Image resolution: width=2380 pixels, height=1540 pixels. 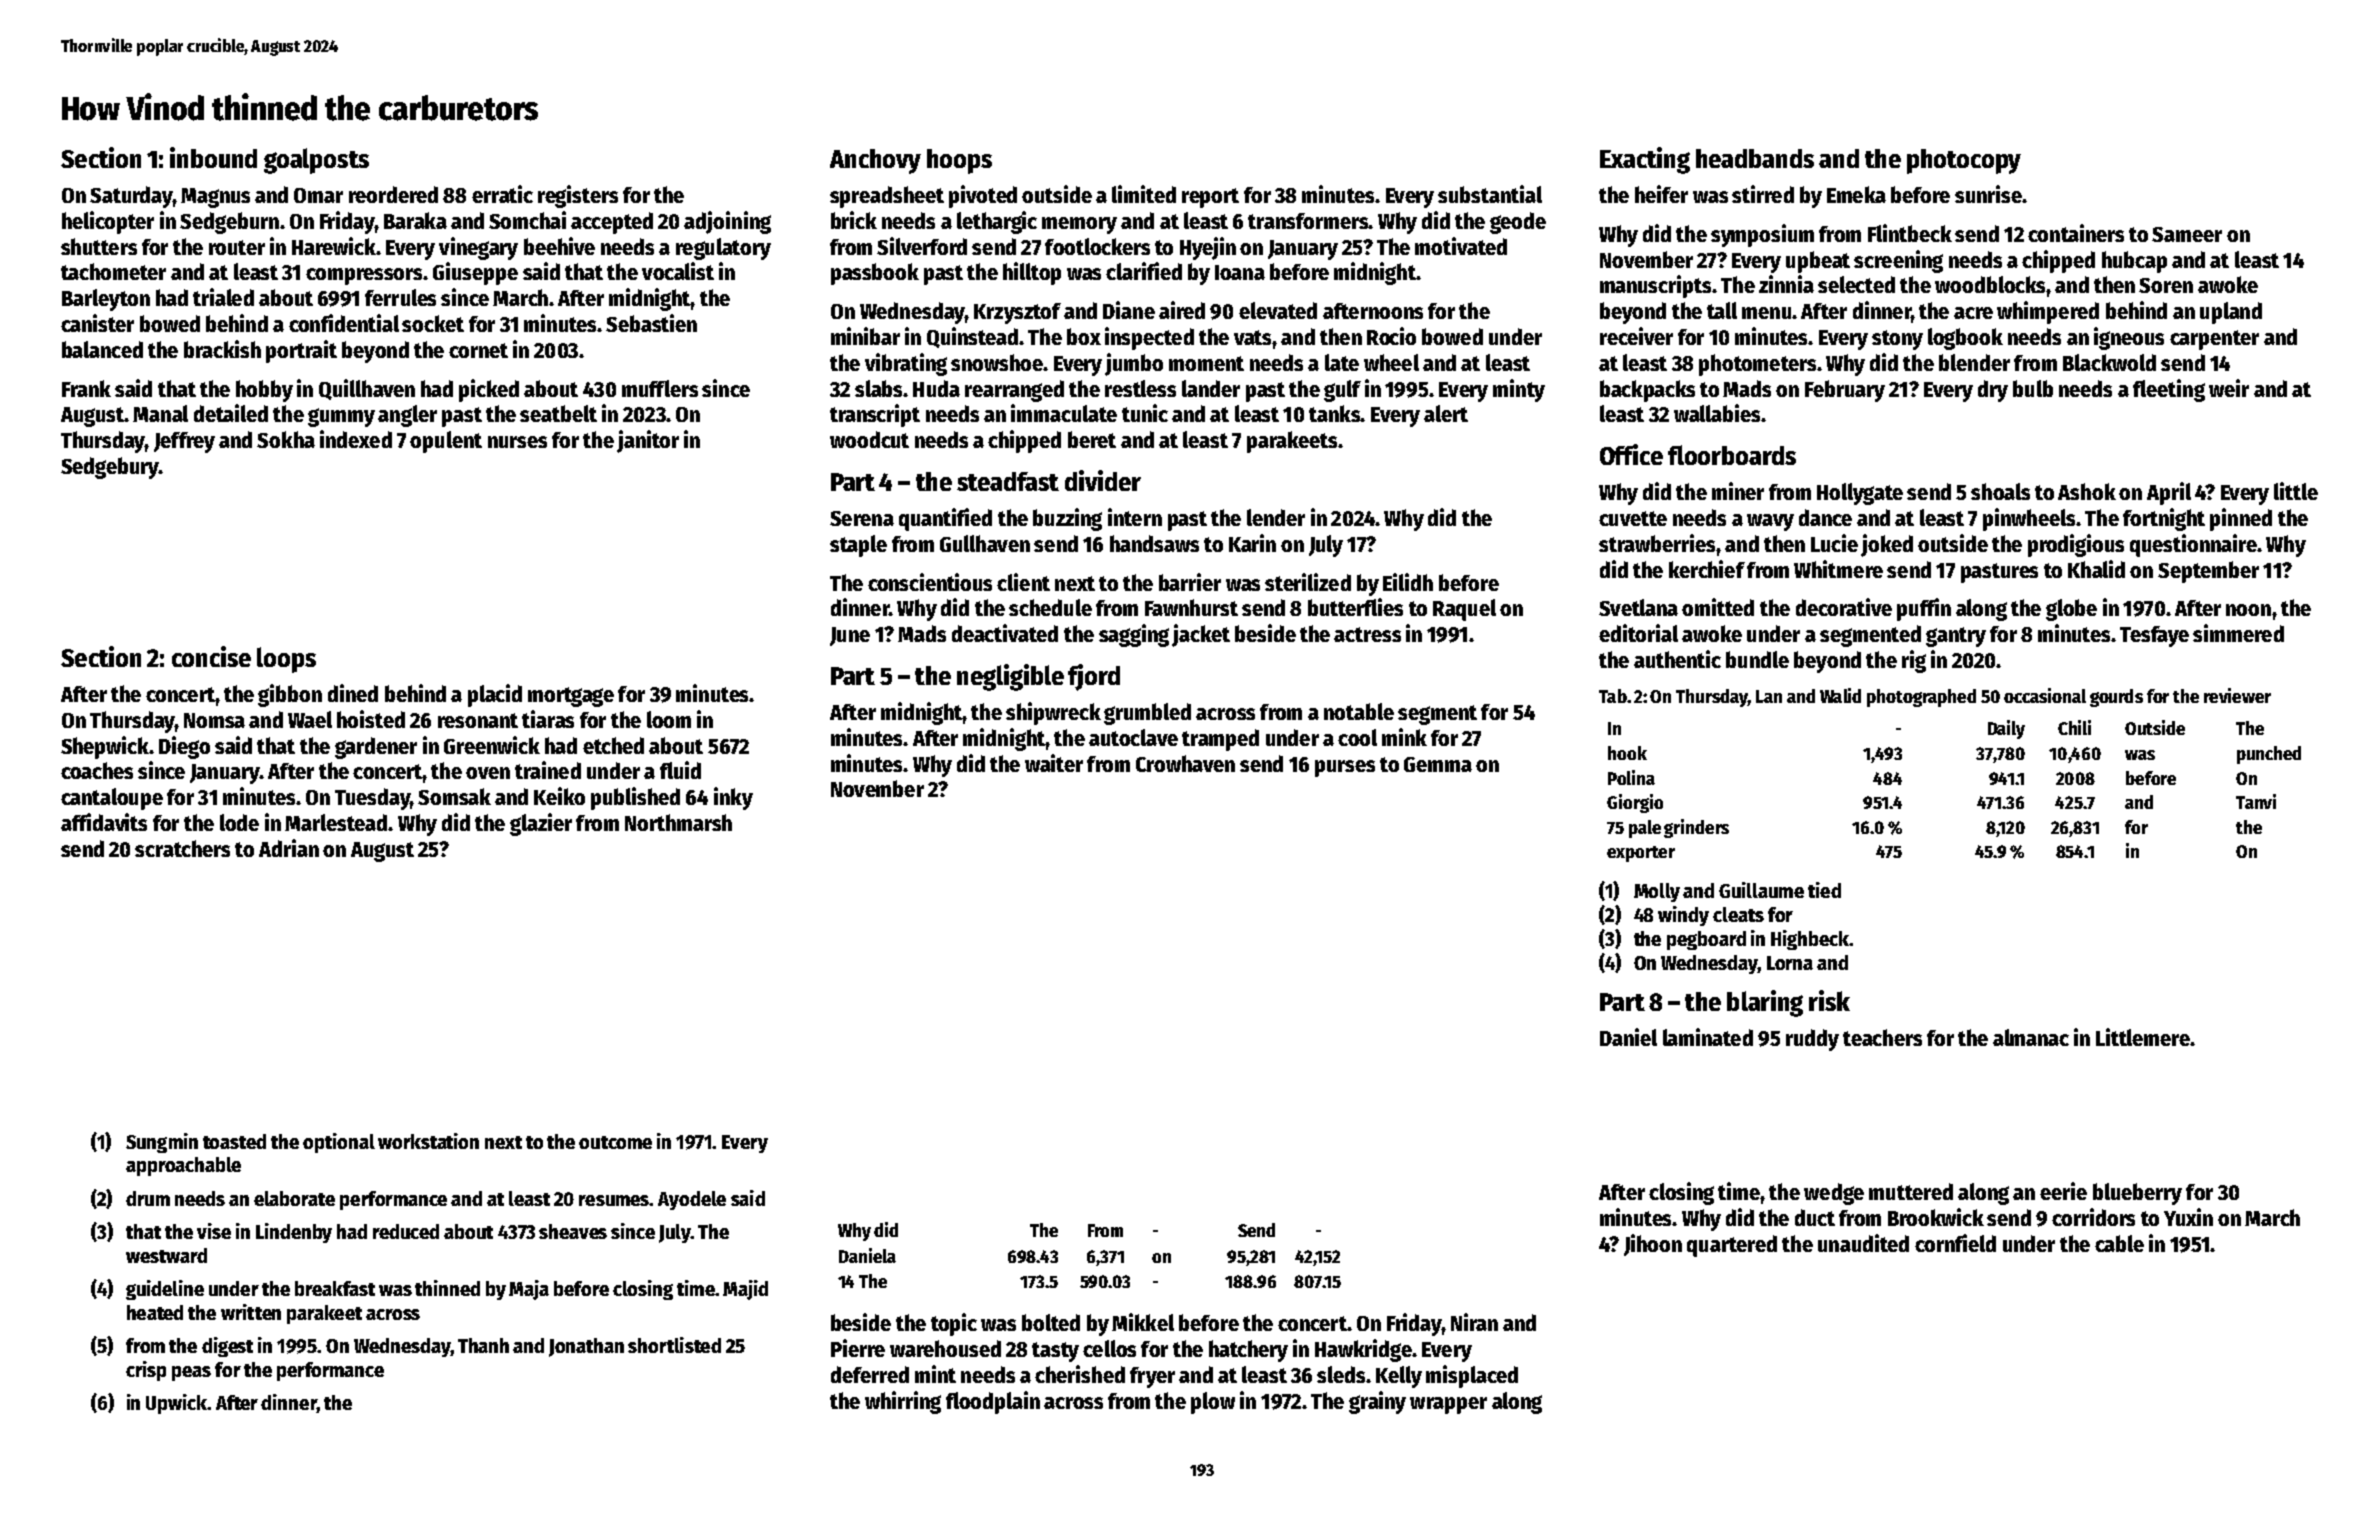 What do you see at coordinates (1645, 160) in the screenshot?
I see `Exacting` at bounding box center [1645, 160].
